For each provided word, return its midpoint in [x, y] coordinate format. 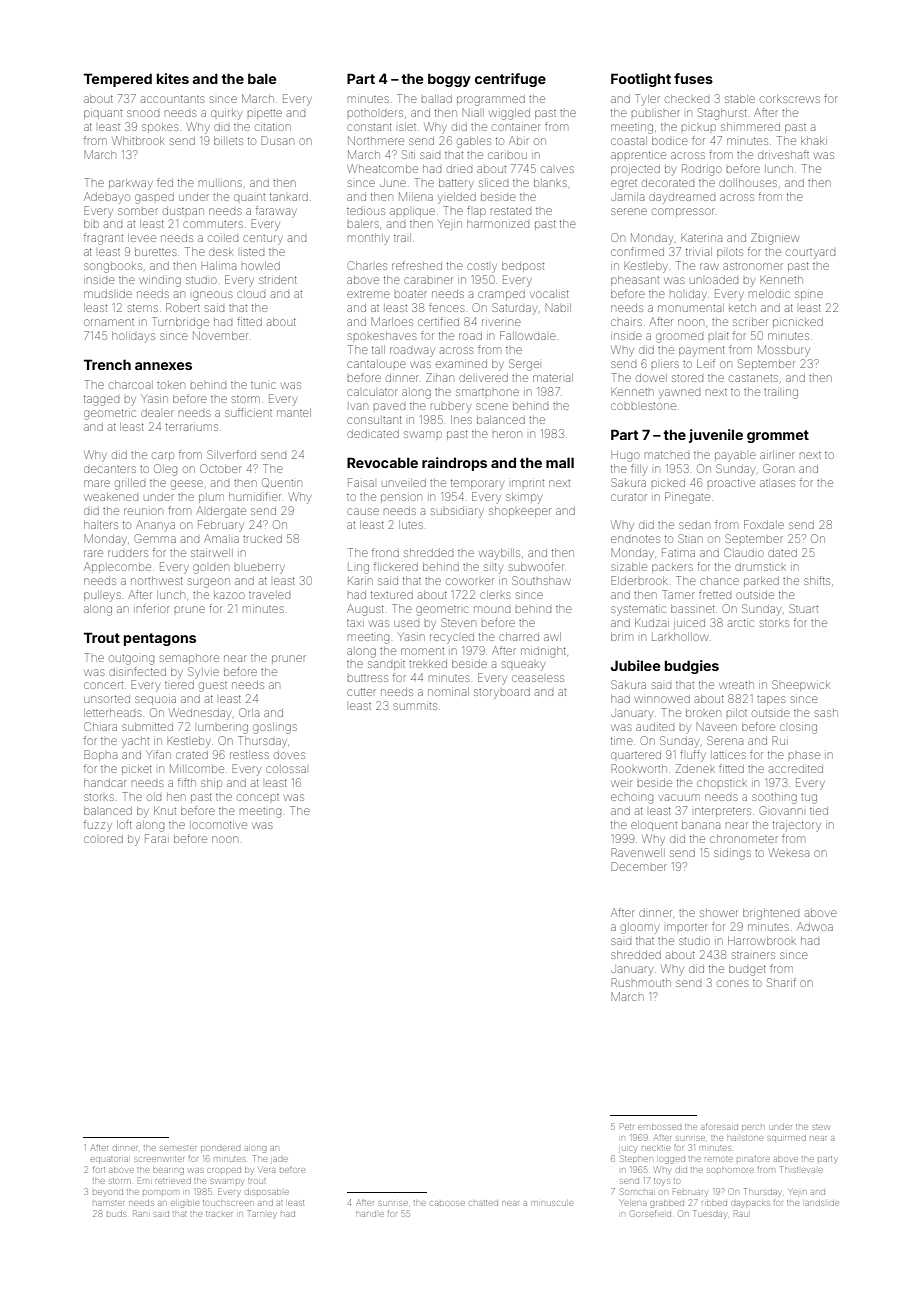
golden [211, 569]
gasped [154, 198]
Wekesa [789, 852]
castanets [753, 378]
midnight [543, 652]
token [171, 385]
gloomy [640, 929]
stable [740, 99]
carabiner [428, 280]
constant [369, 127]
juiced [689, 624]
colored [103, 839]
